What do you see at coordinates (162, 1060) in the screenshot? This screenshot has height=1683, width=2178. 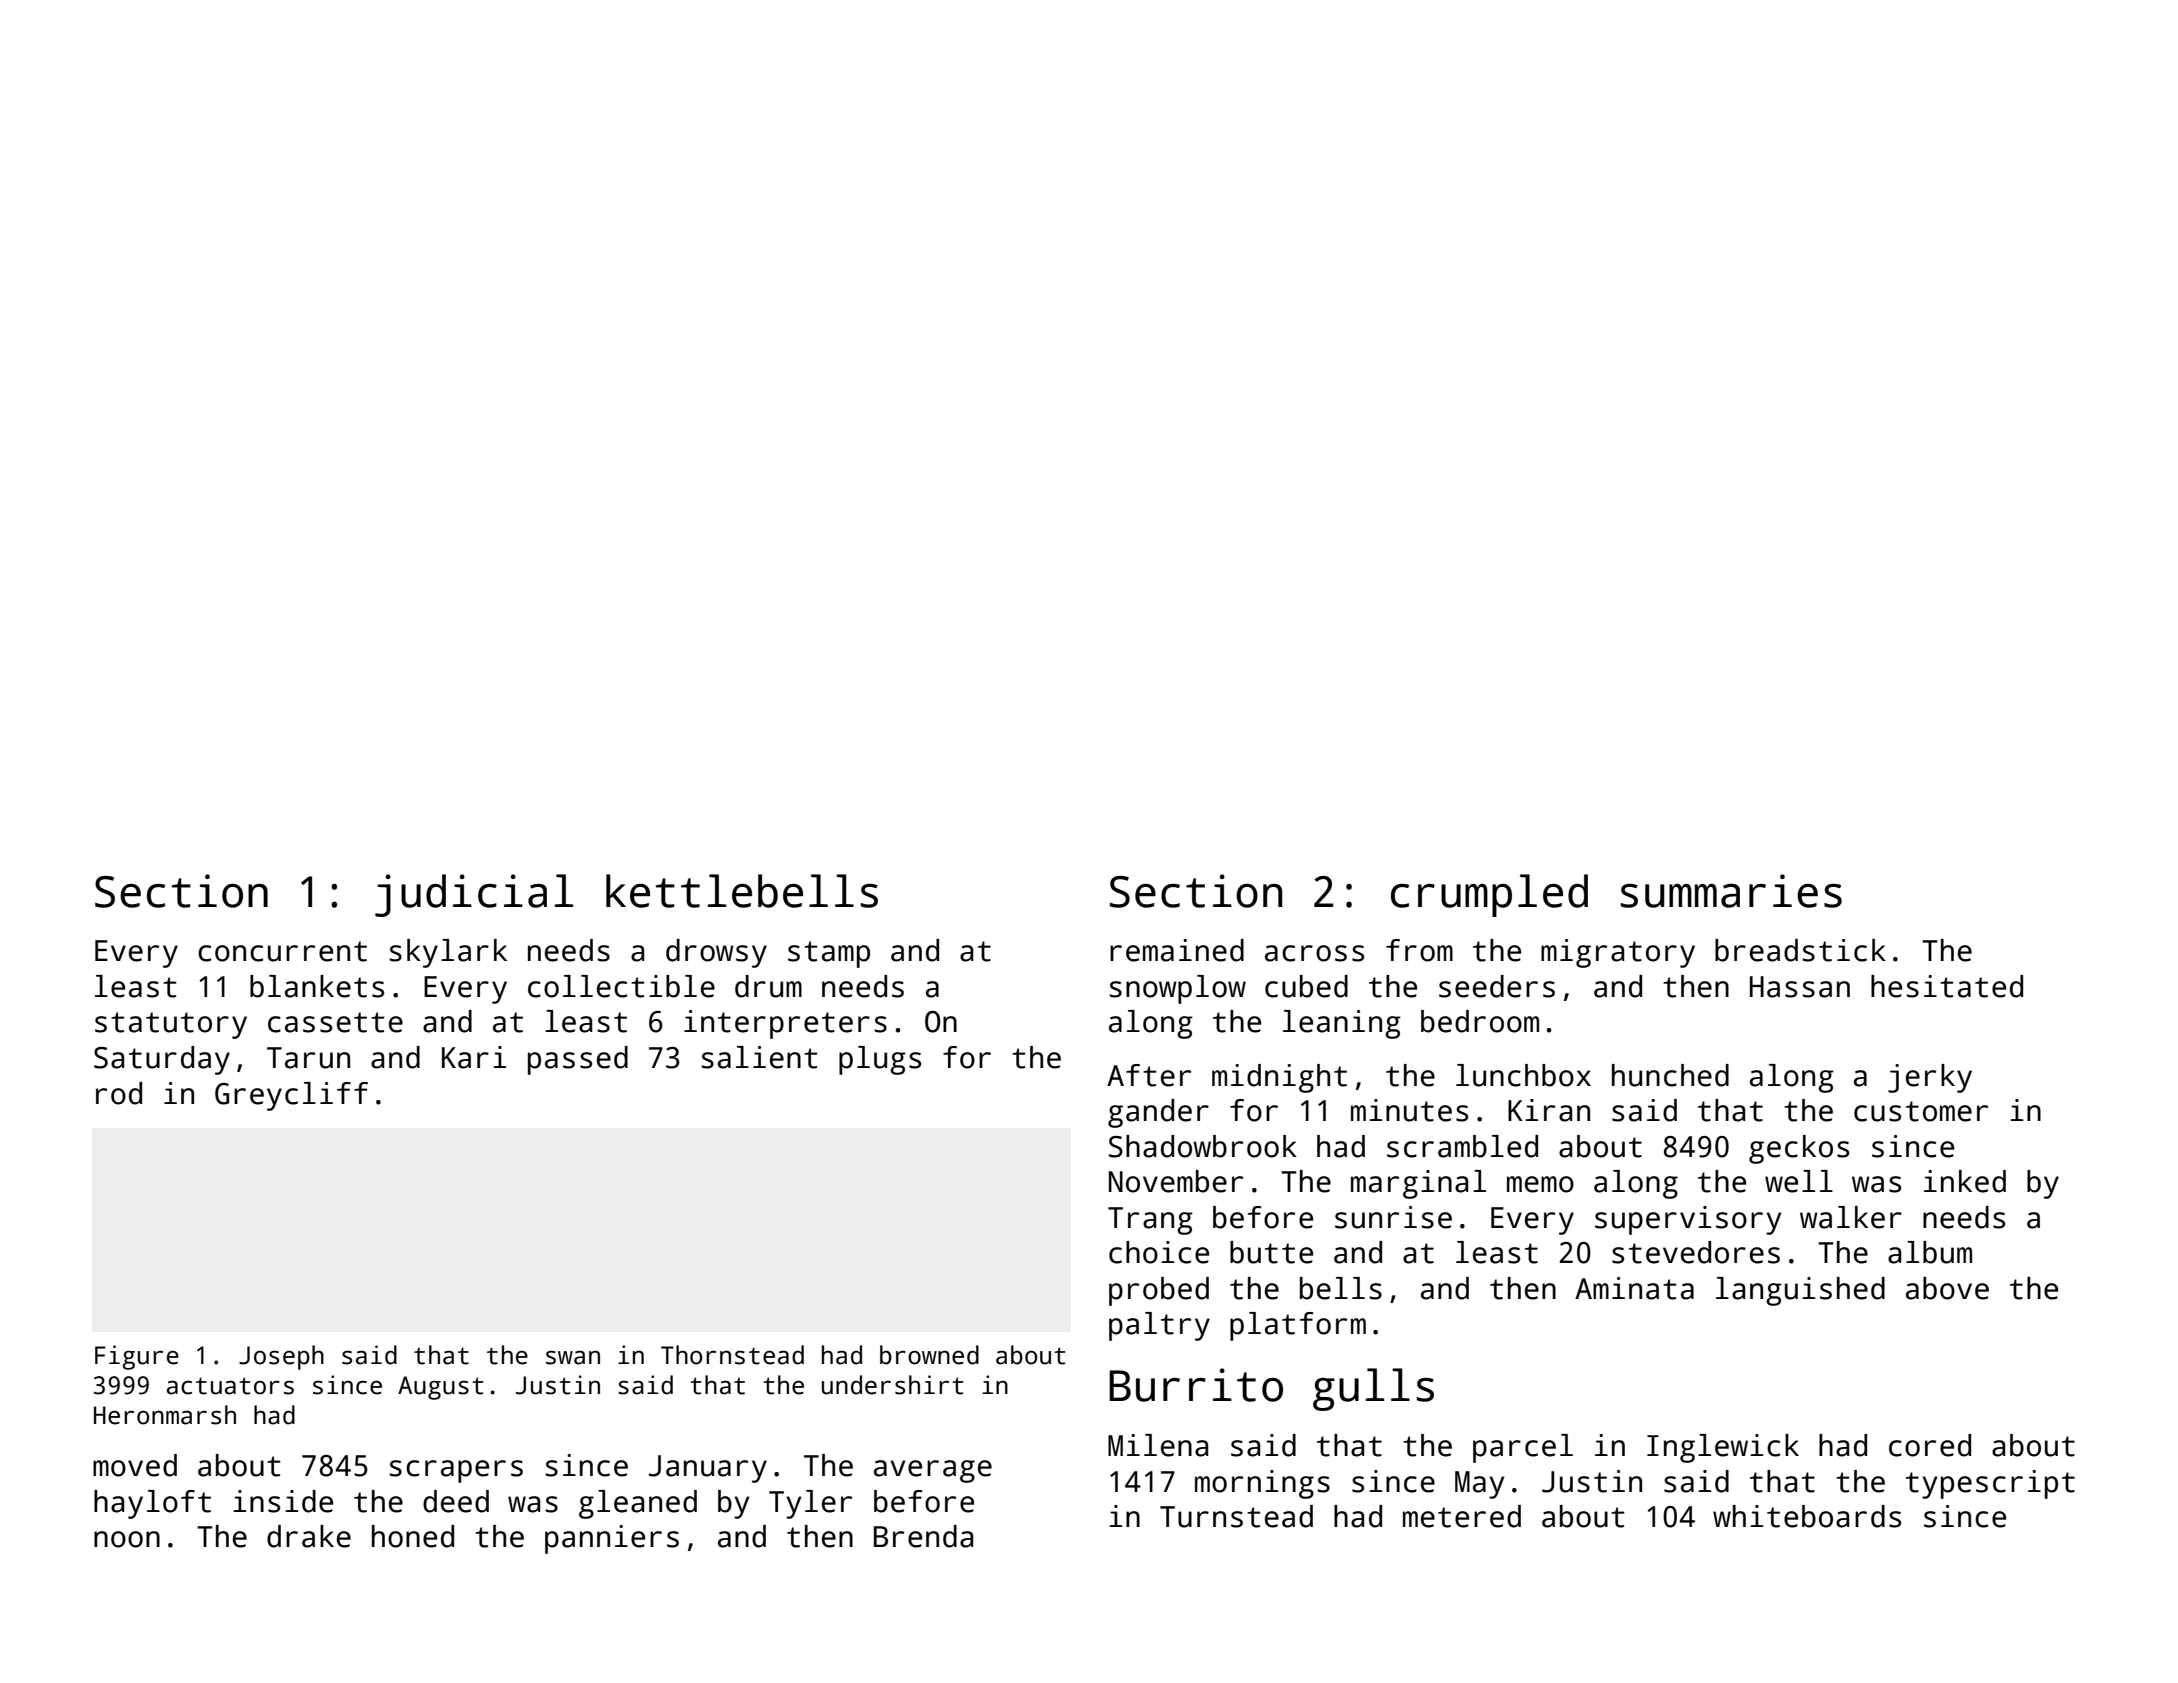 I see `Saturday` at bounding box center [162, 1060].
